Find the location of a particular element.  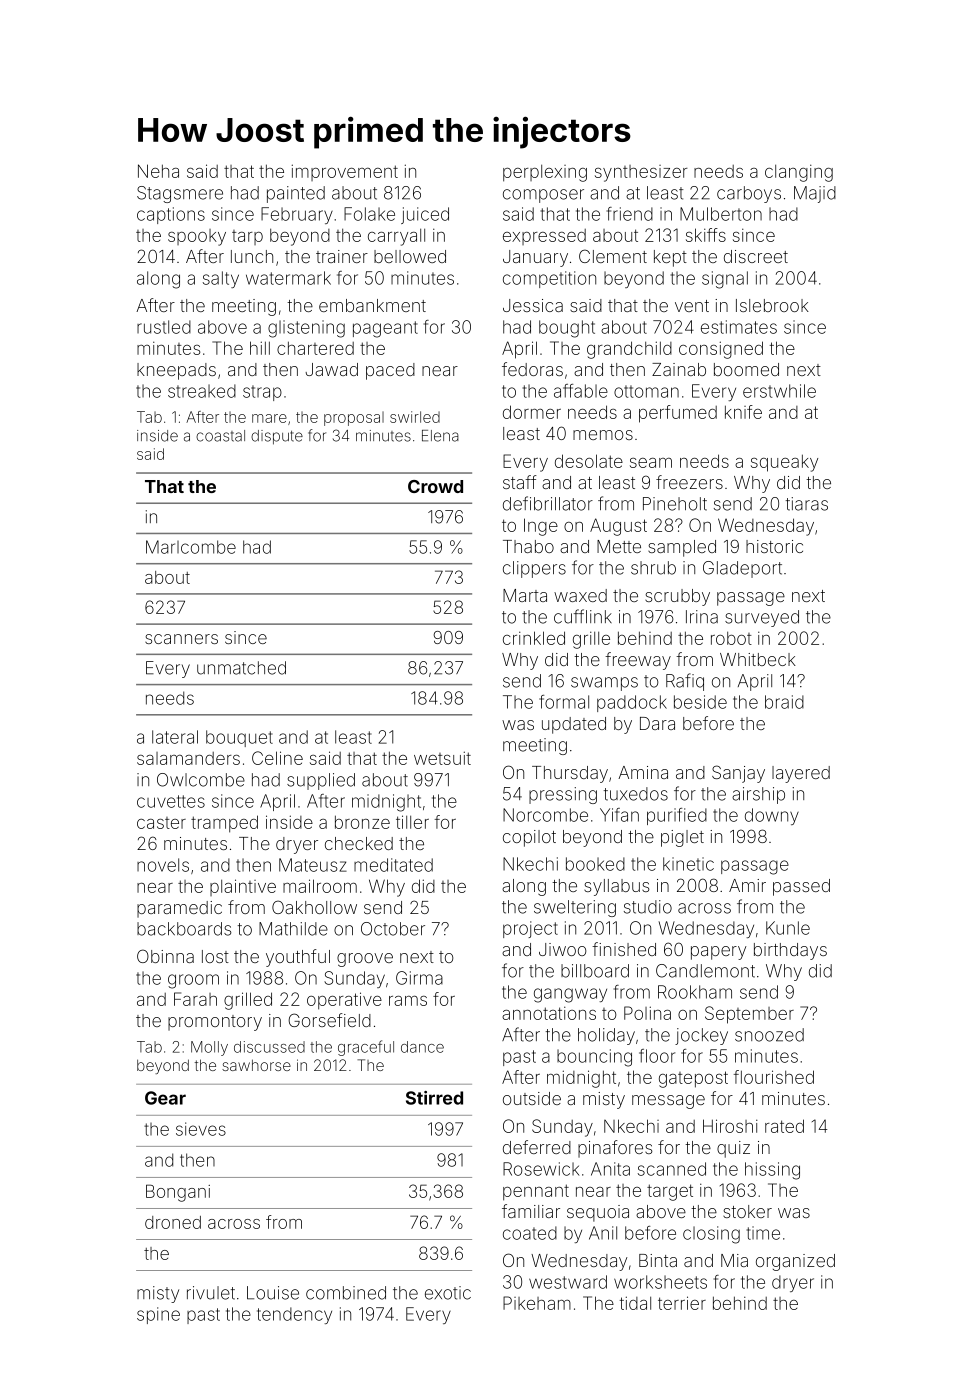

plaintive is located at coordinates (243, 887).
